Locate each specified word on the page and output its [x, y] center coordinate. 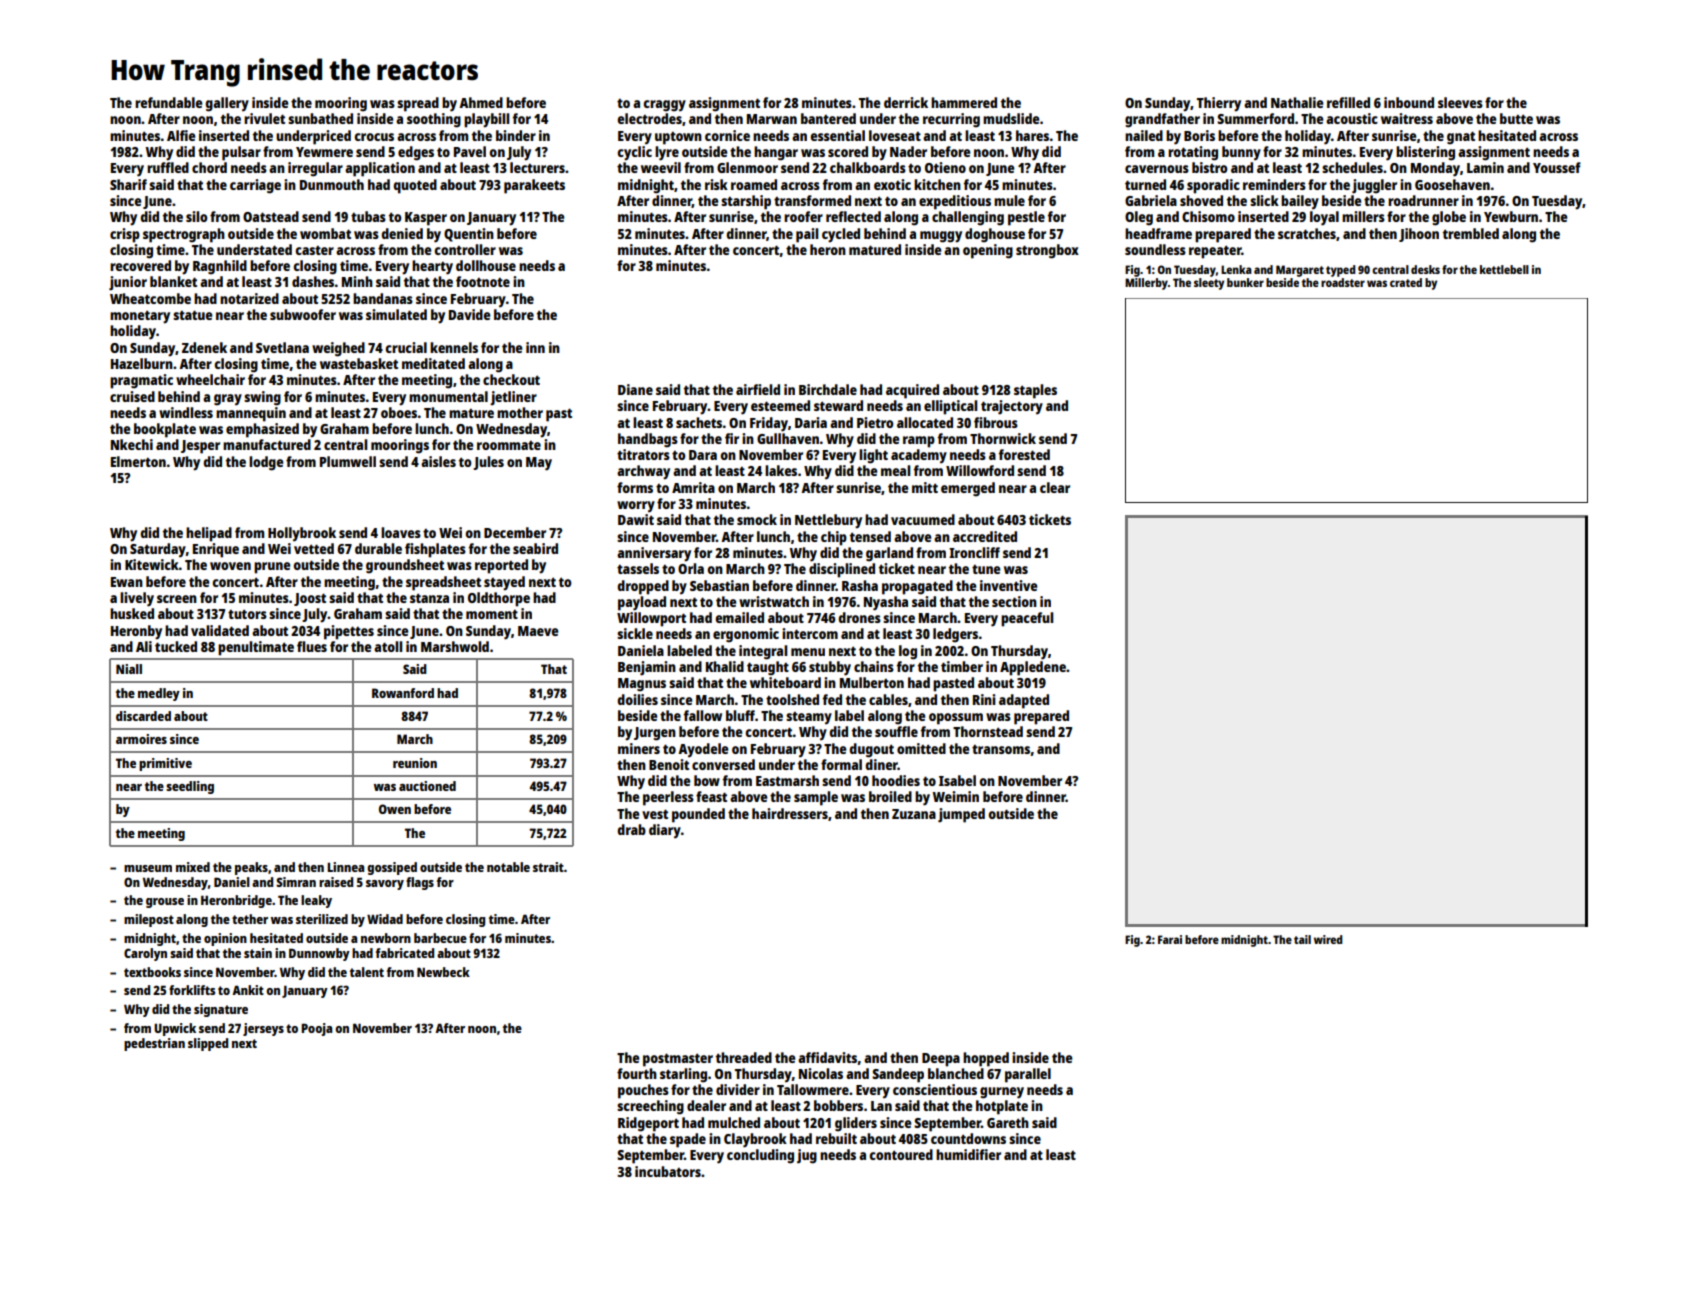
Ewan [127, 582]
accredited [985, 536]
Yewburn [1511, 216]
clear [1055, 487]
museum [148, 868]
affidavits [827, 1057]
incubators [668, 1171]
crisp [125, 235]
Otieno [945, 167]
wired [1328, 939]
